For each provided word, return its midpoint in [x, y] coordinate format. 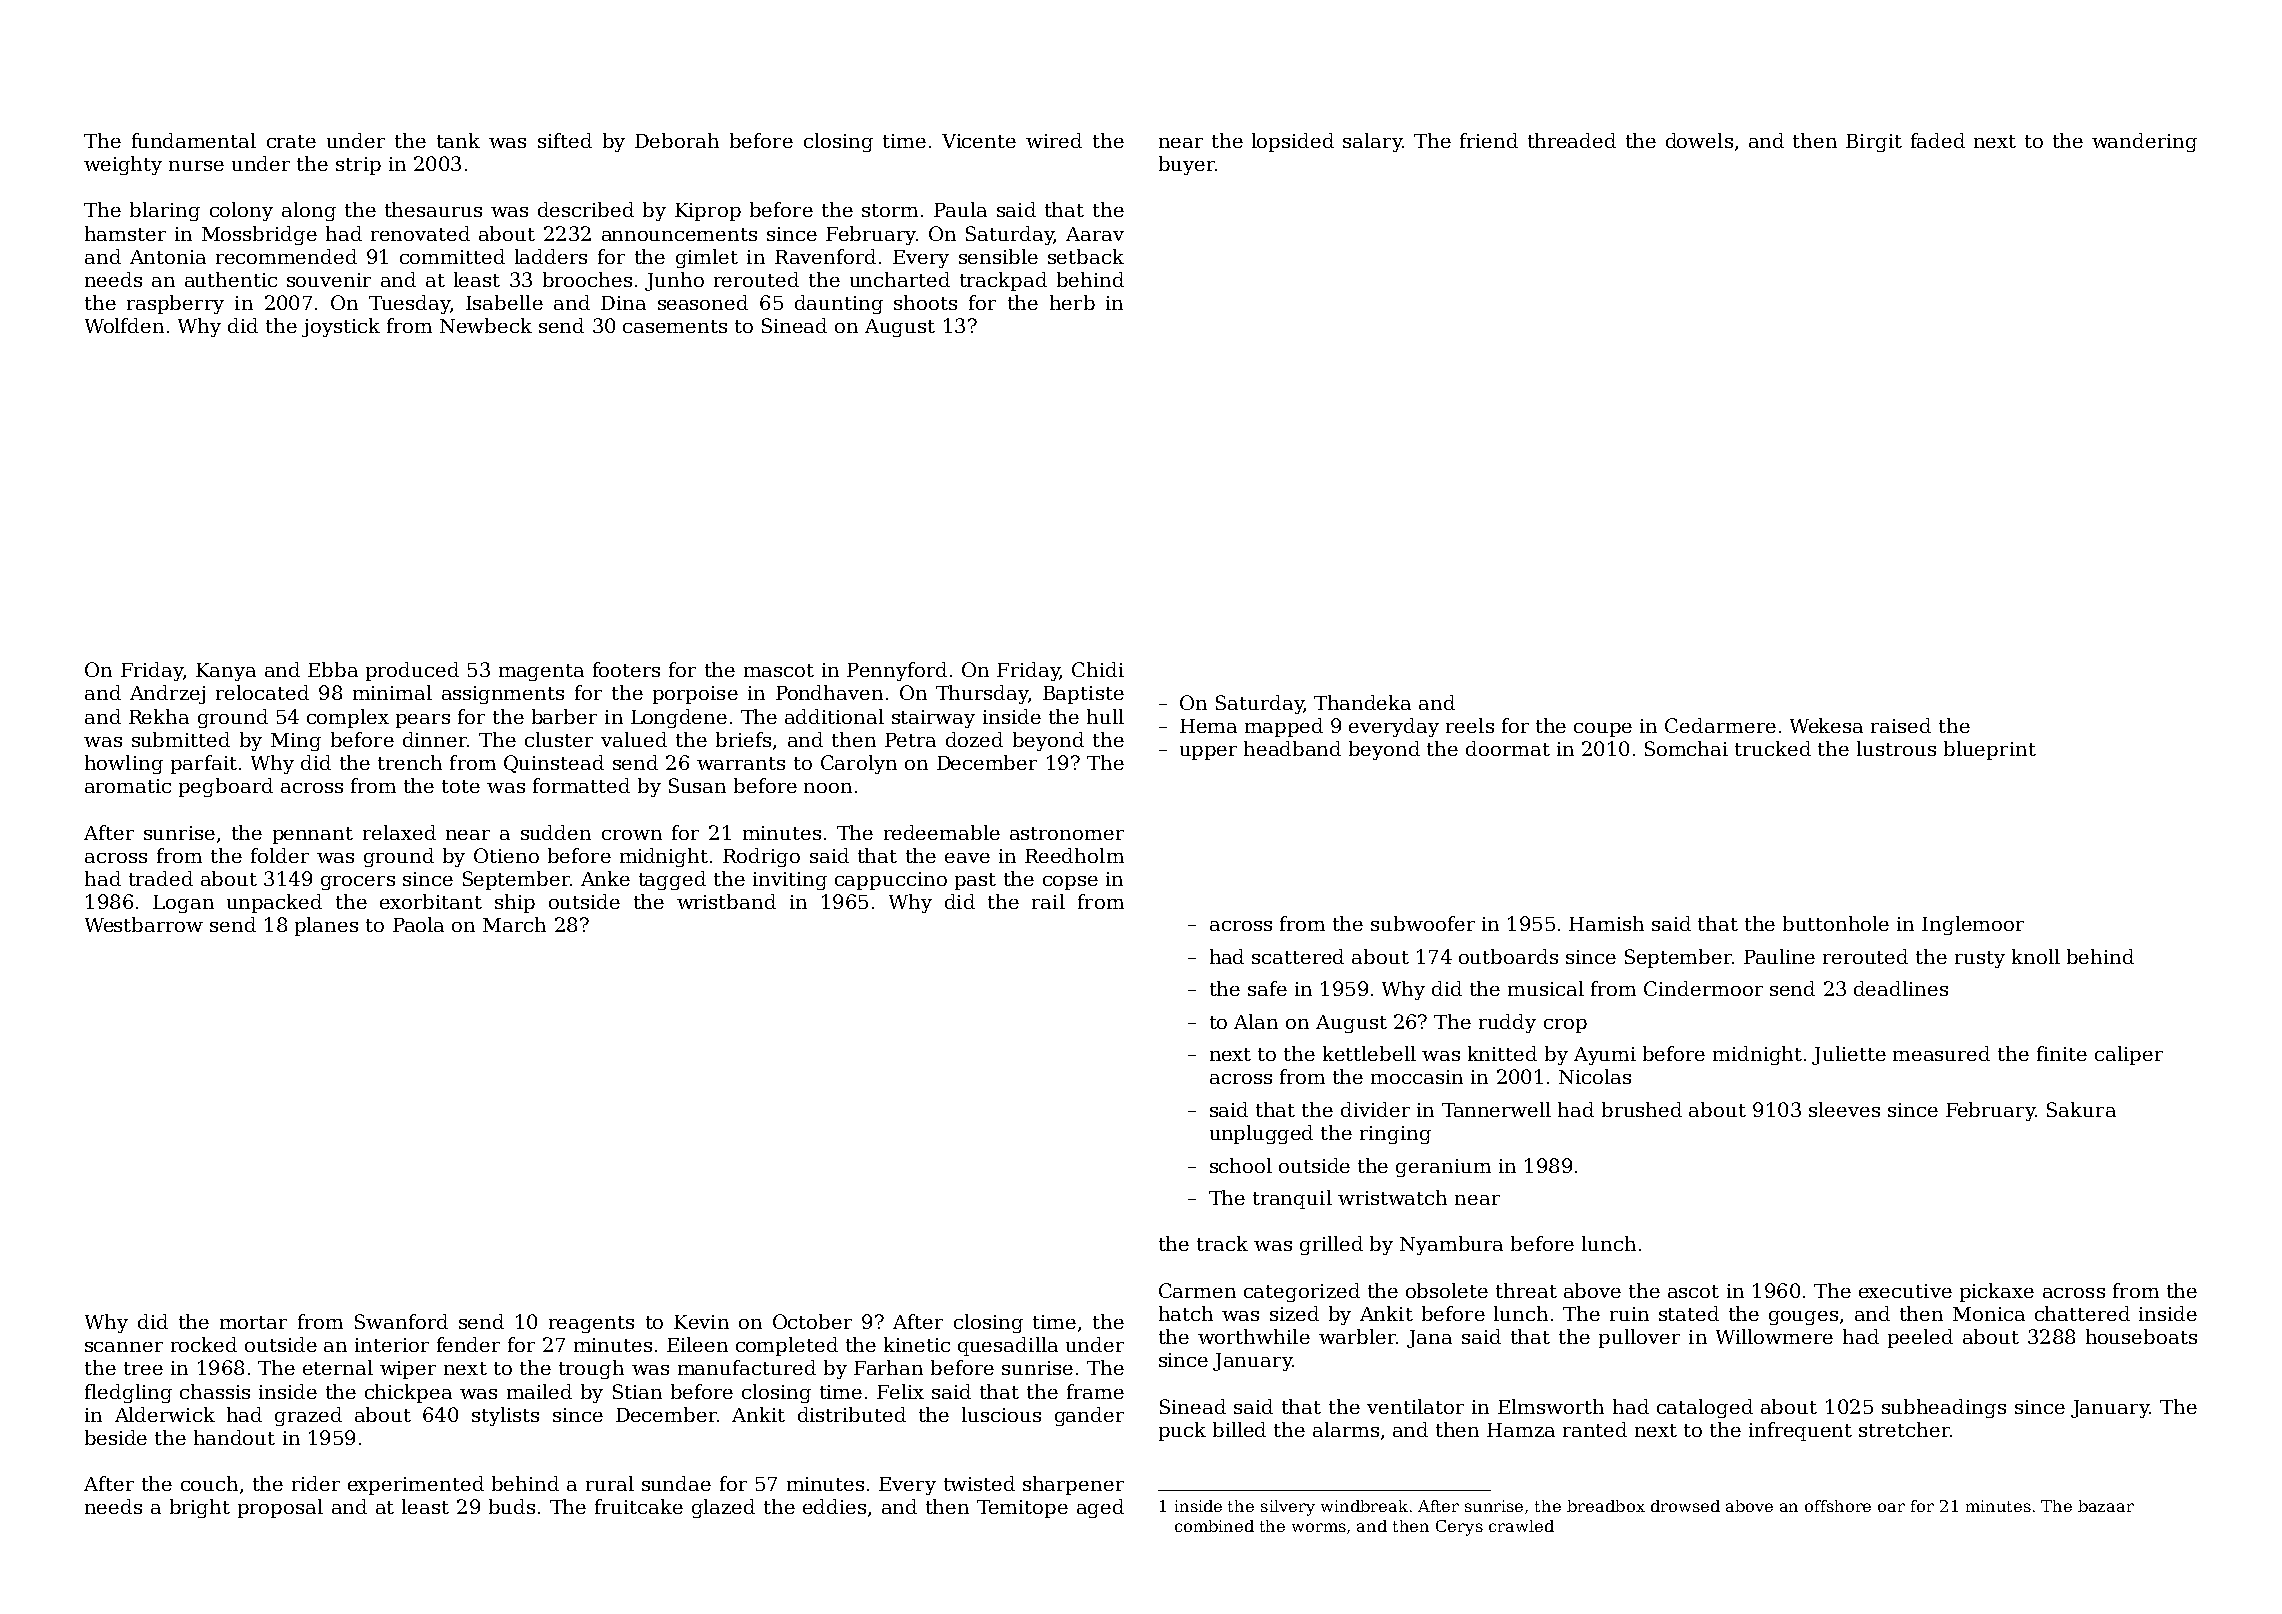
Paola [418, 924]
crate [291, 141]
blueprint [1990, 750]
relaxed [399, 832]
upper [1208, 753]
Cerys [1459, 1528]
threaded [1572, 140]
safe [1267, 988]
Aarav [1095, 234]
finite [2062, 1053]
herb [1072, 302]
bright [200, 1508]
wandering [2144, 142]
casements [675, 326]
